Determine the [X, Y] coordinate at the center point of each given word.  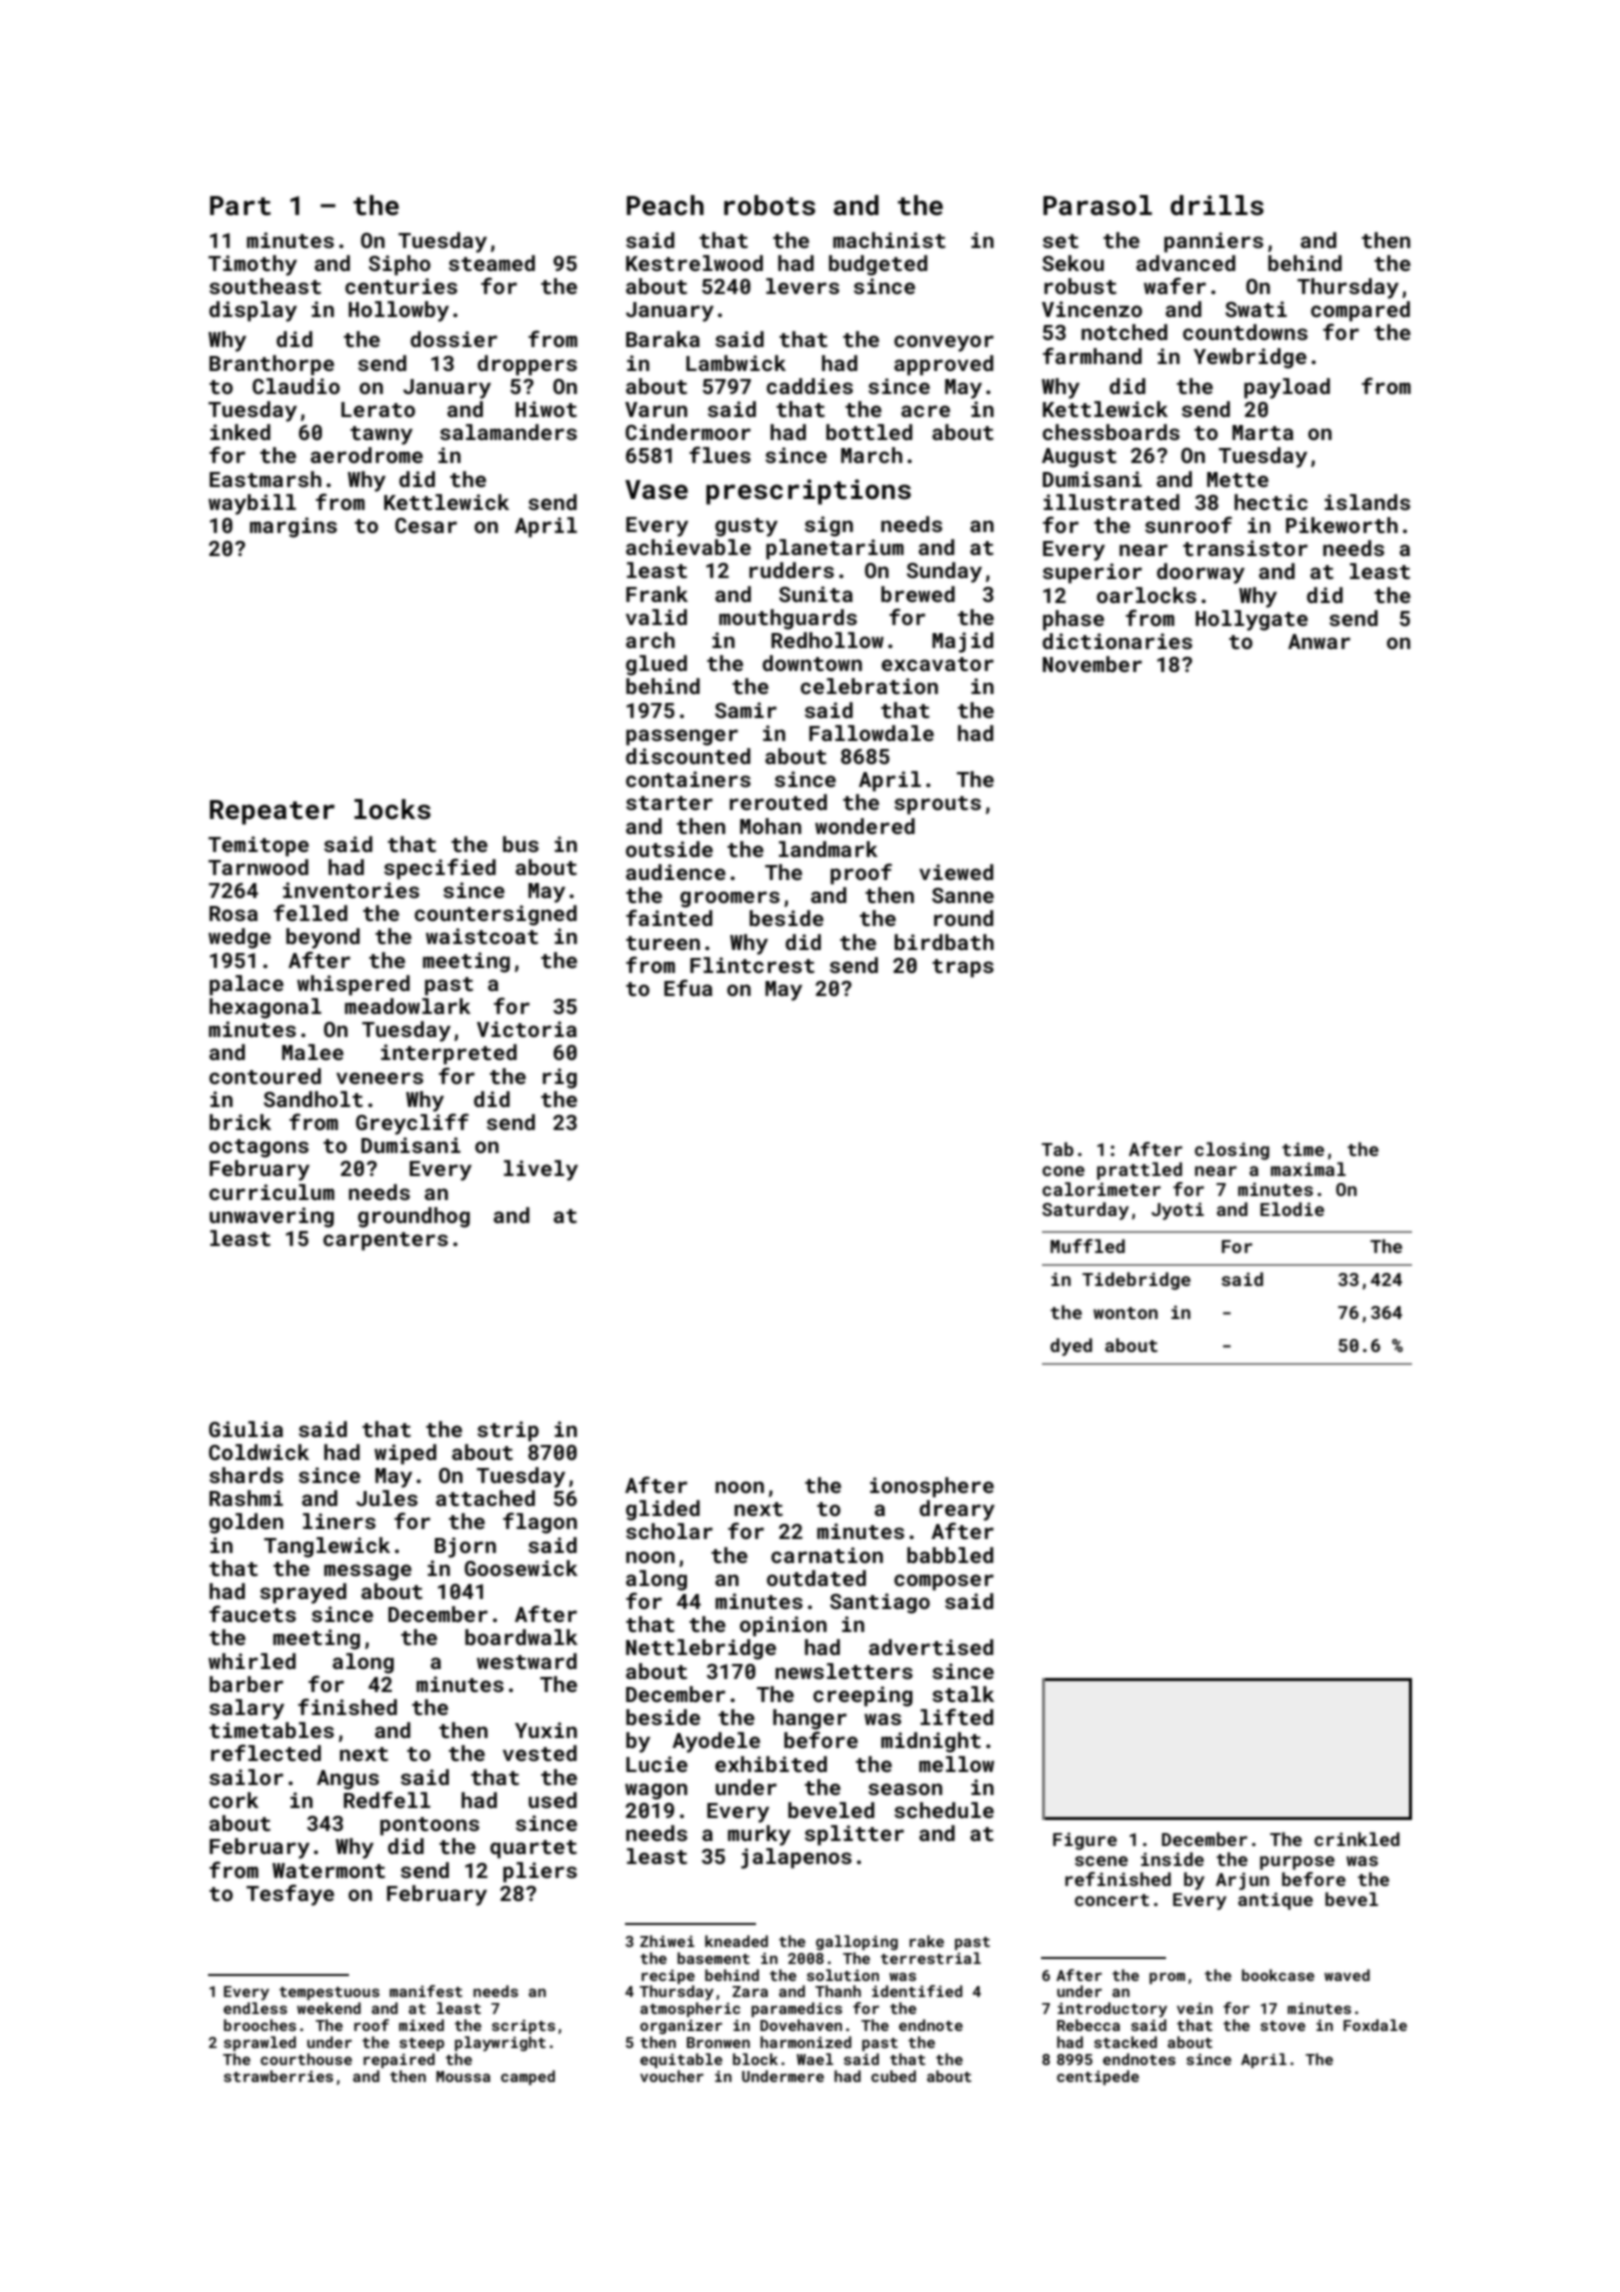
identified [917, 1991]
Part [240, 206]
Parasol [1097, 205]
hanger [810, 1719]
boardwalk [521, 1637]
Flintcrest [752, 965]
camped [528, 2077]
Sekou [1073, 263]
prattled [1139, 1171]
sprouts [937, 805]
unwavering [272, 1217]
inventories [351, 890]
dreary [957, 1510]
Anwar [1319, 641]
